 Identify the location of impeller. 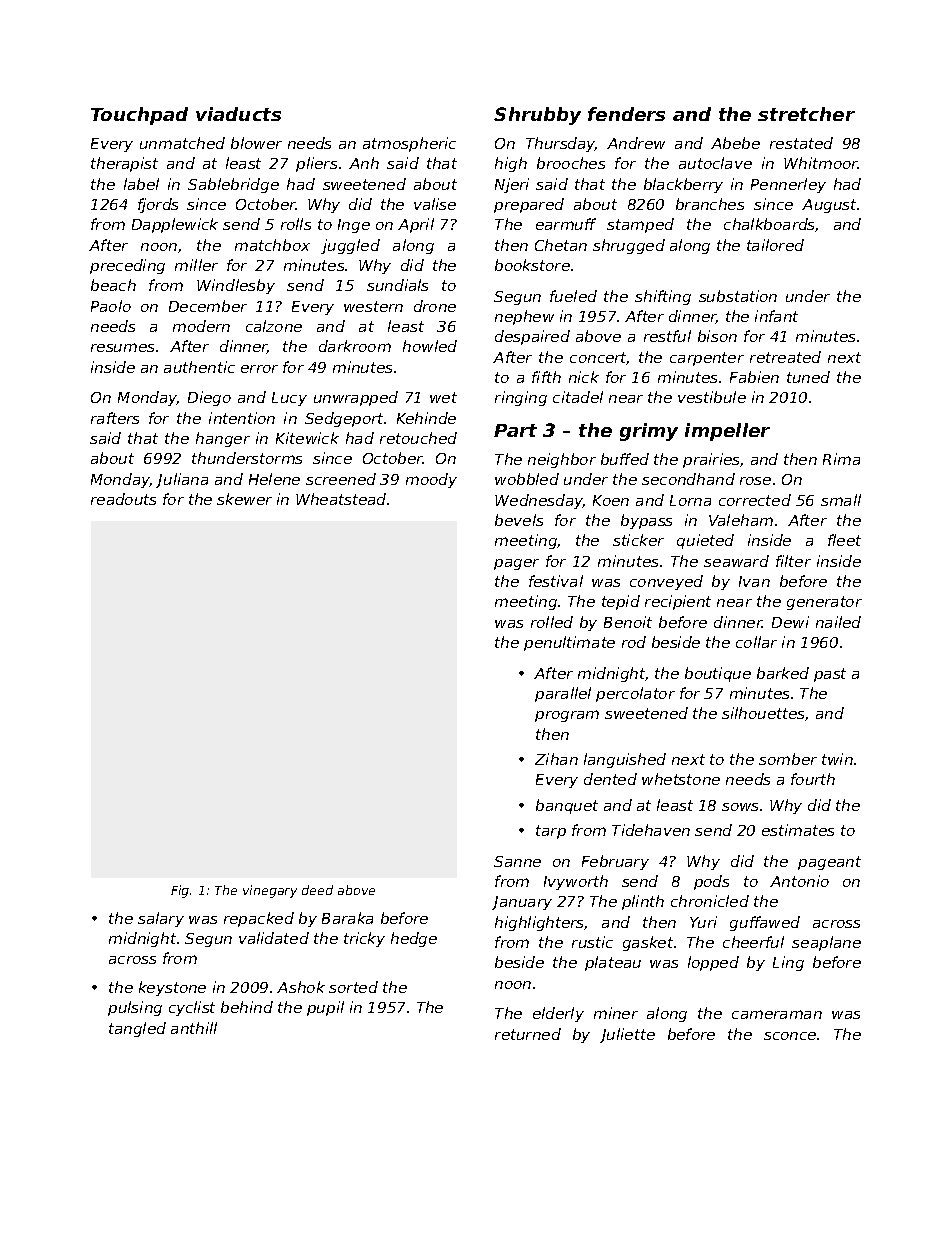
(727, 432).
